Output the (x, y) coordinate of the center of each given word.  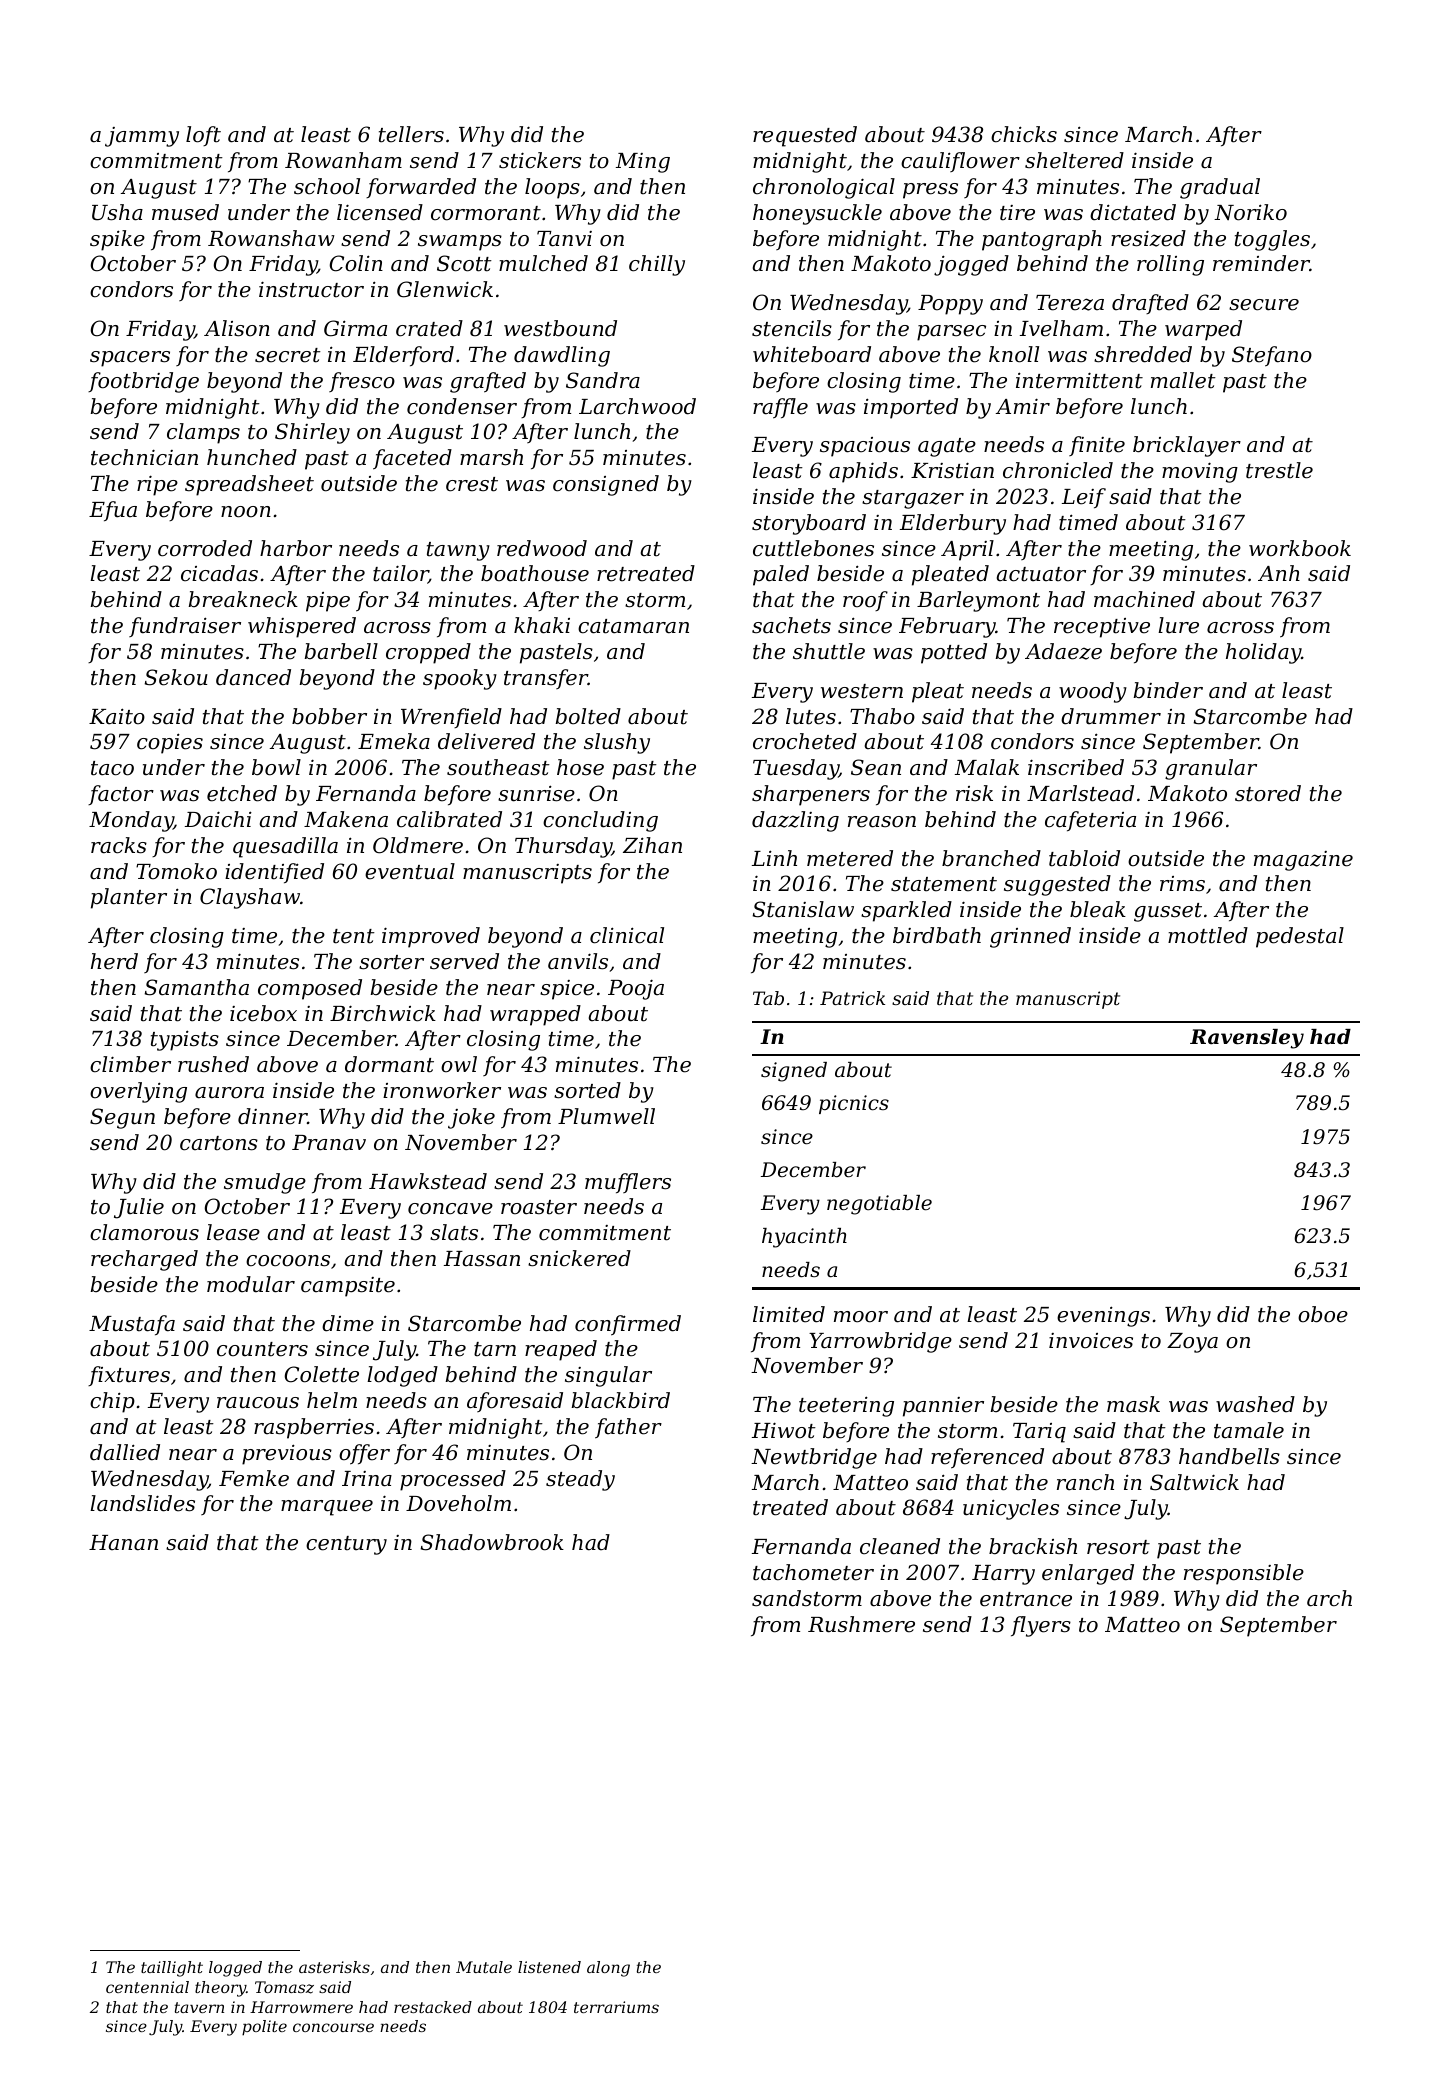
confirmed (628, 1325)
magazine (1303, 861)
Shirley (312, 433)
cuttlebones (813, 548)
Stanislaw (803, 909)
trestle (1279, 470)
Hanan (123, 1543)
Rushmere (861, 1624)
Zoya (1192, 1343)
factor (121, 795)
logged (235, 1969)
